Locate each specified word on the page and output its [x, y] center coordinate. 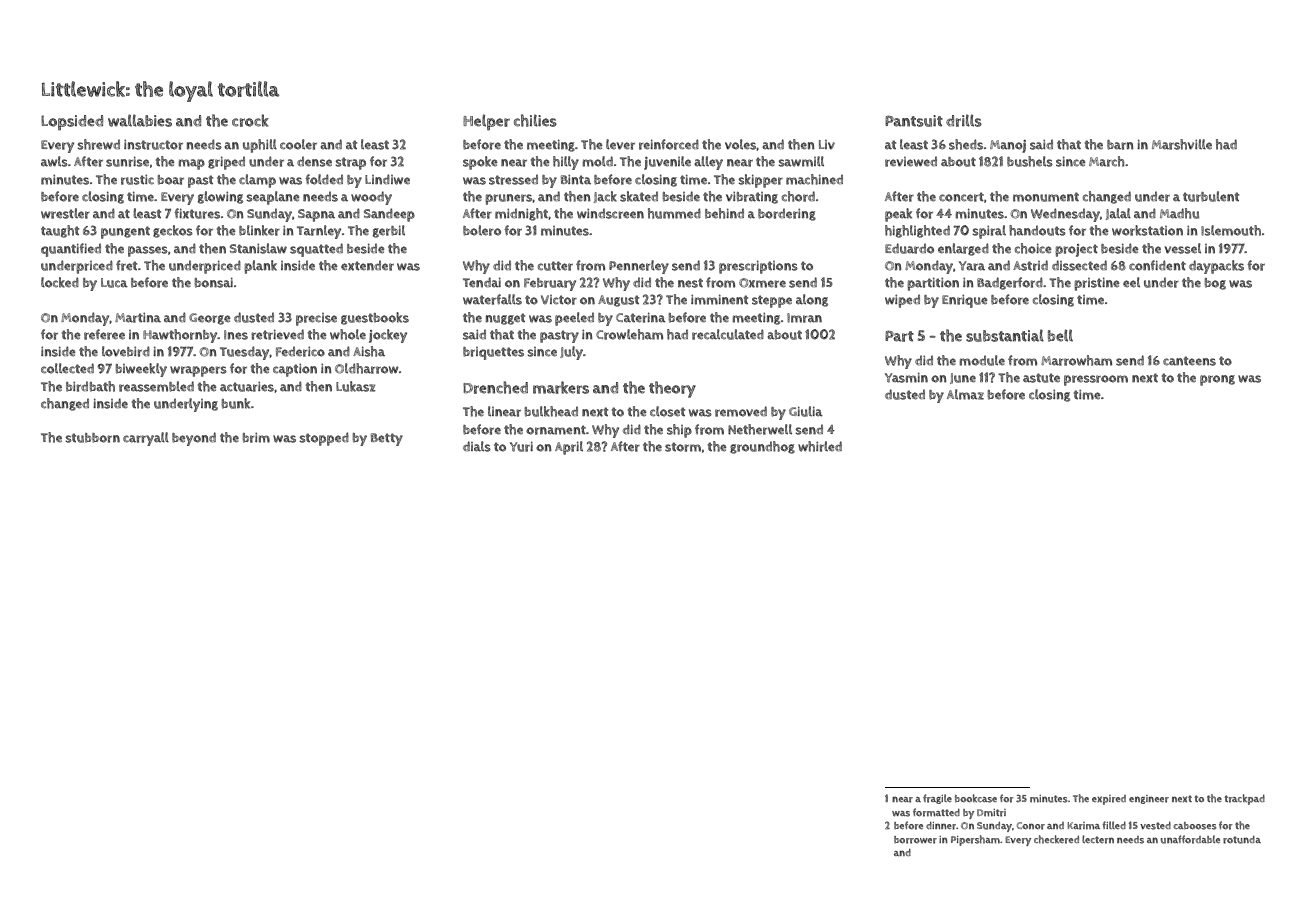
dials [477, 446]
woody [371, 198]
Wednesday [1065, 215]
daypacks [1216, 267]
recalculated [728, 334]
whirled [820, 446]
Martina [138, 318]
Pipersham [975, 840]
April [569, 448]
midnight [521, 214]
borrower [915, 840]
